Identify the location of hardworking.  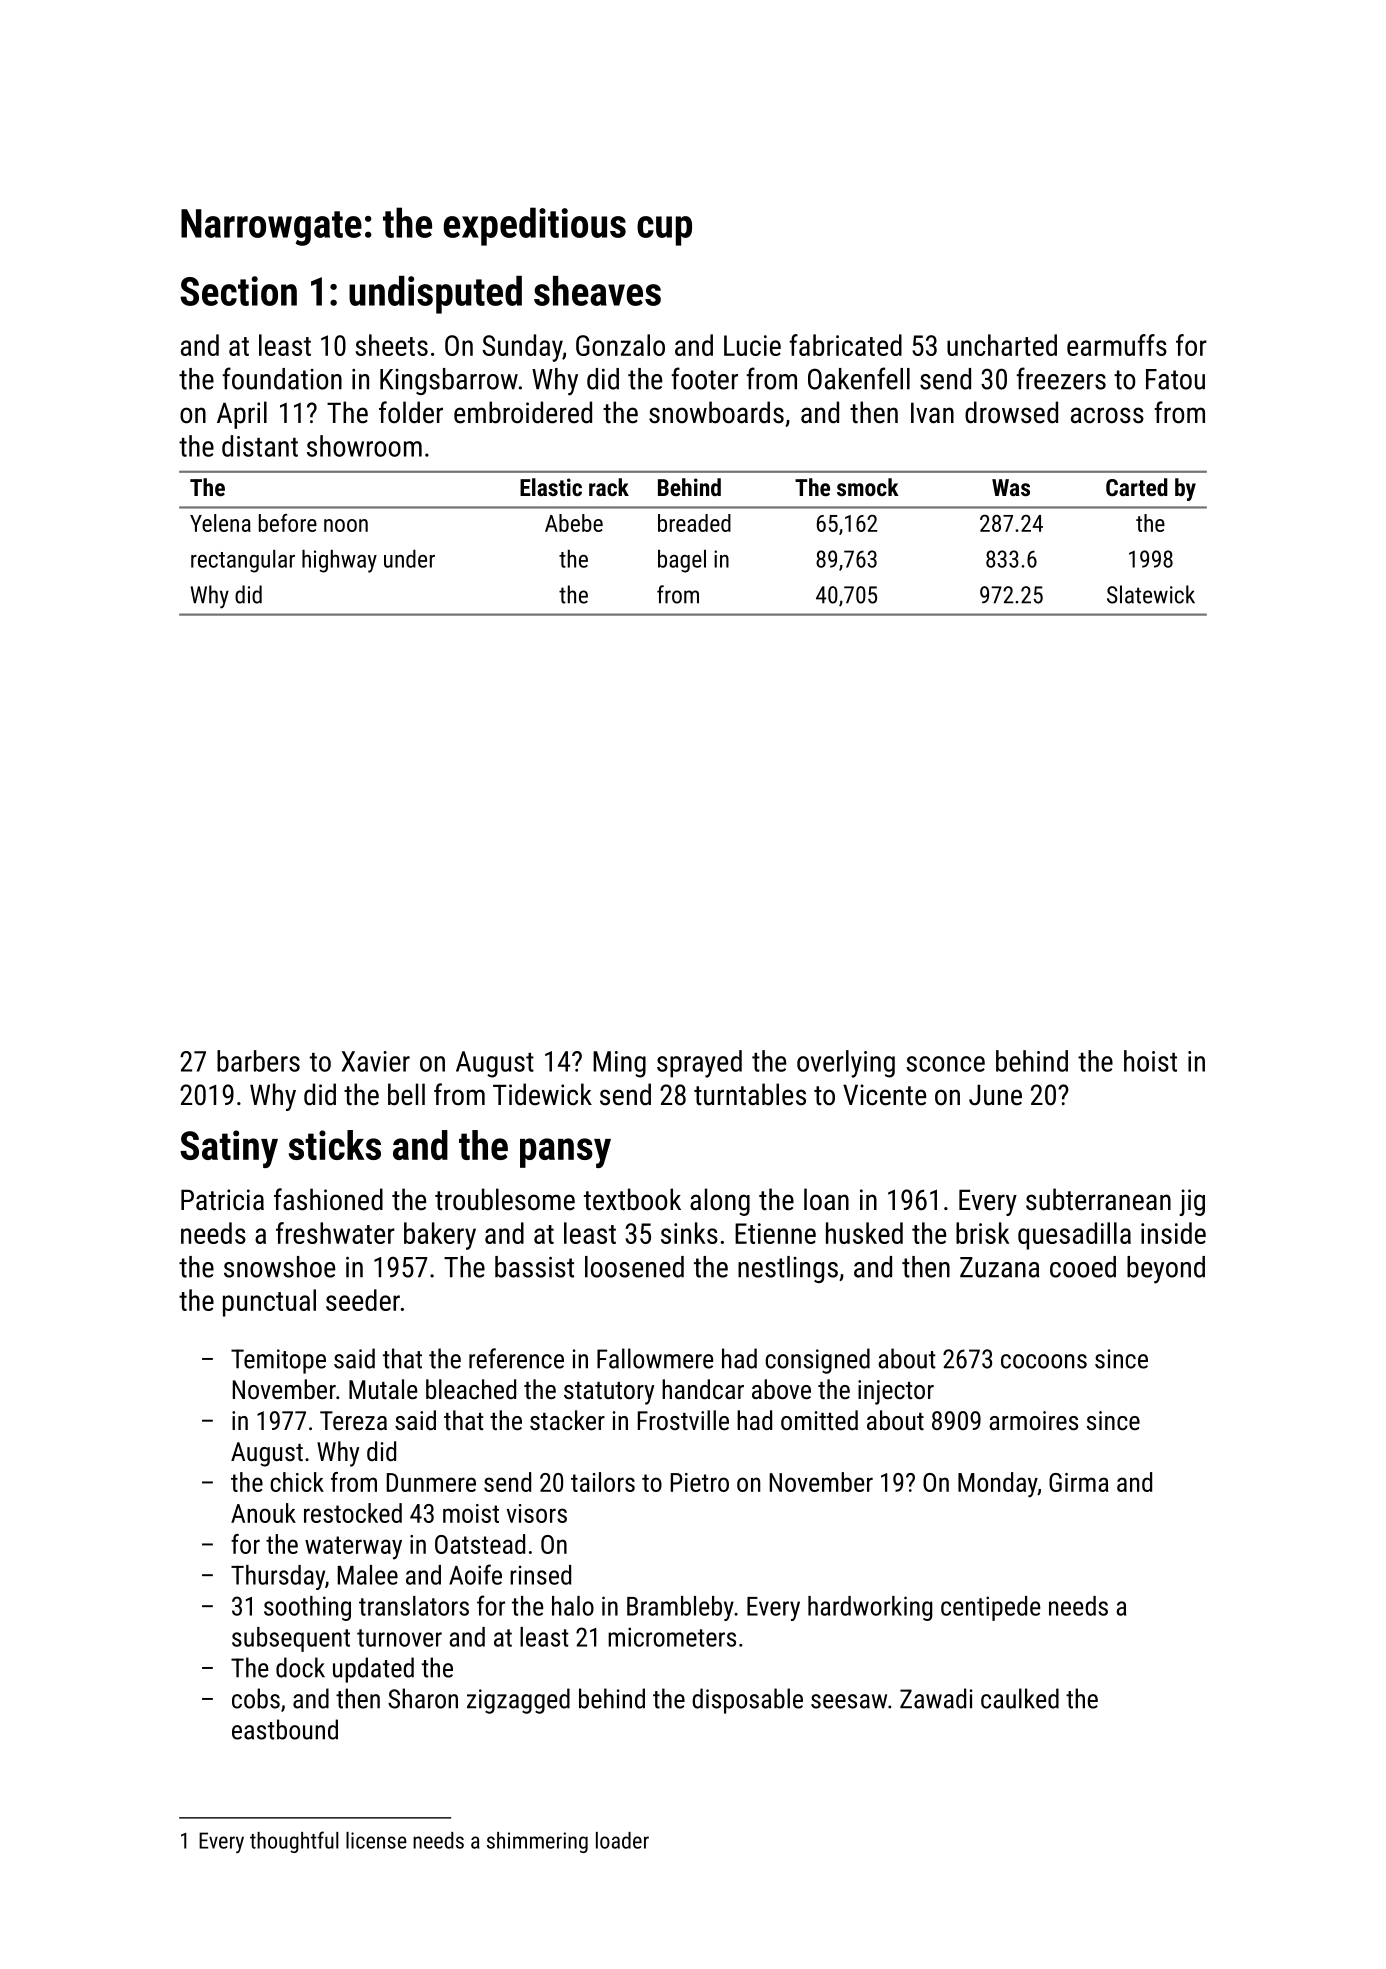
(870, 1608).
